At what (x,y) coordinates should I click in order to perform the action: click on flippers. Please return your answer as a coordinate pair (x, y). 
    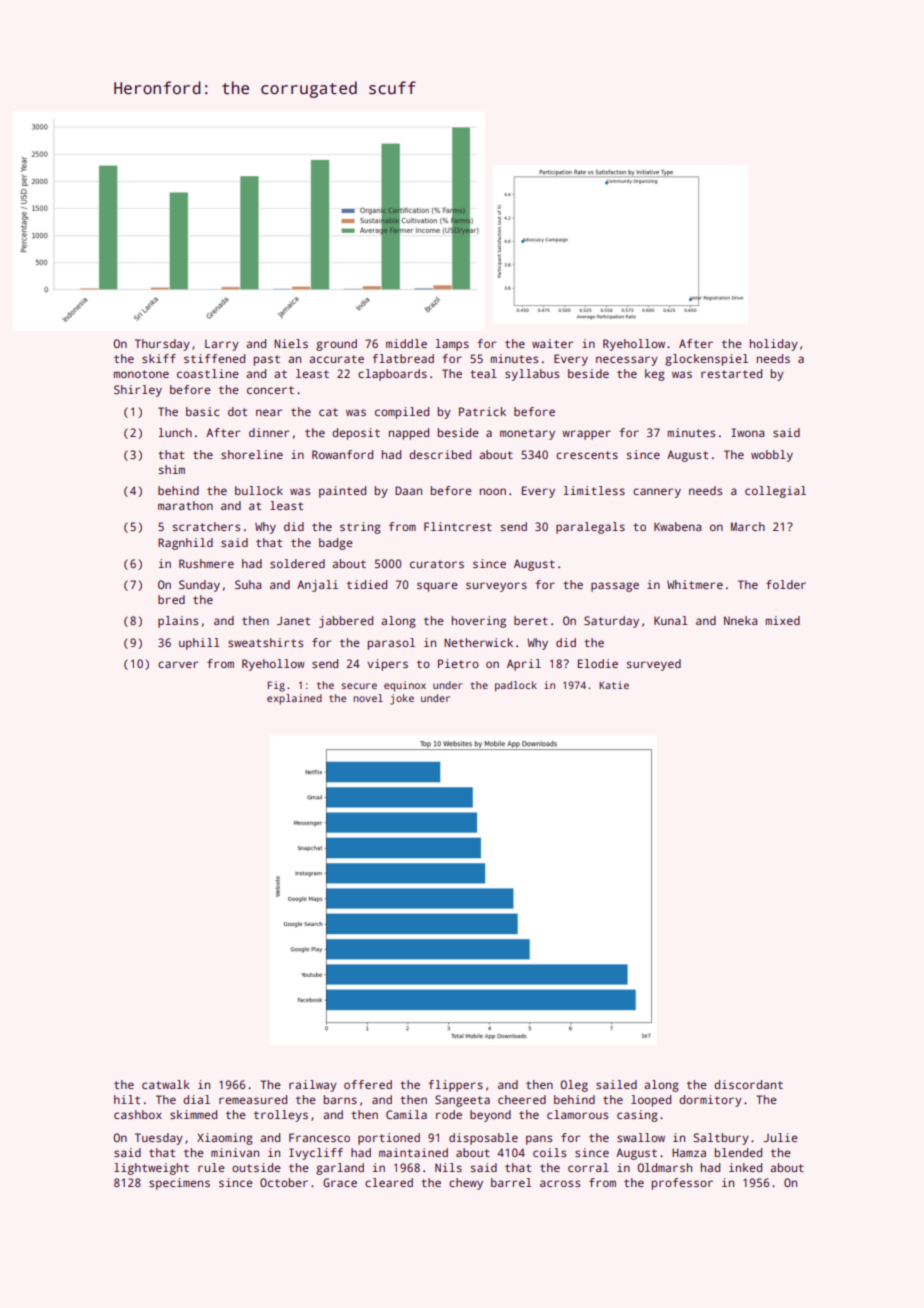
    Looking at the image, I should click on (455, 1086).
